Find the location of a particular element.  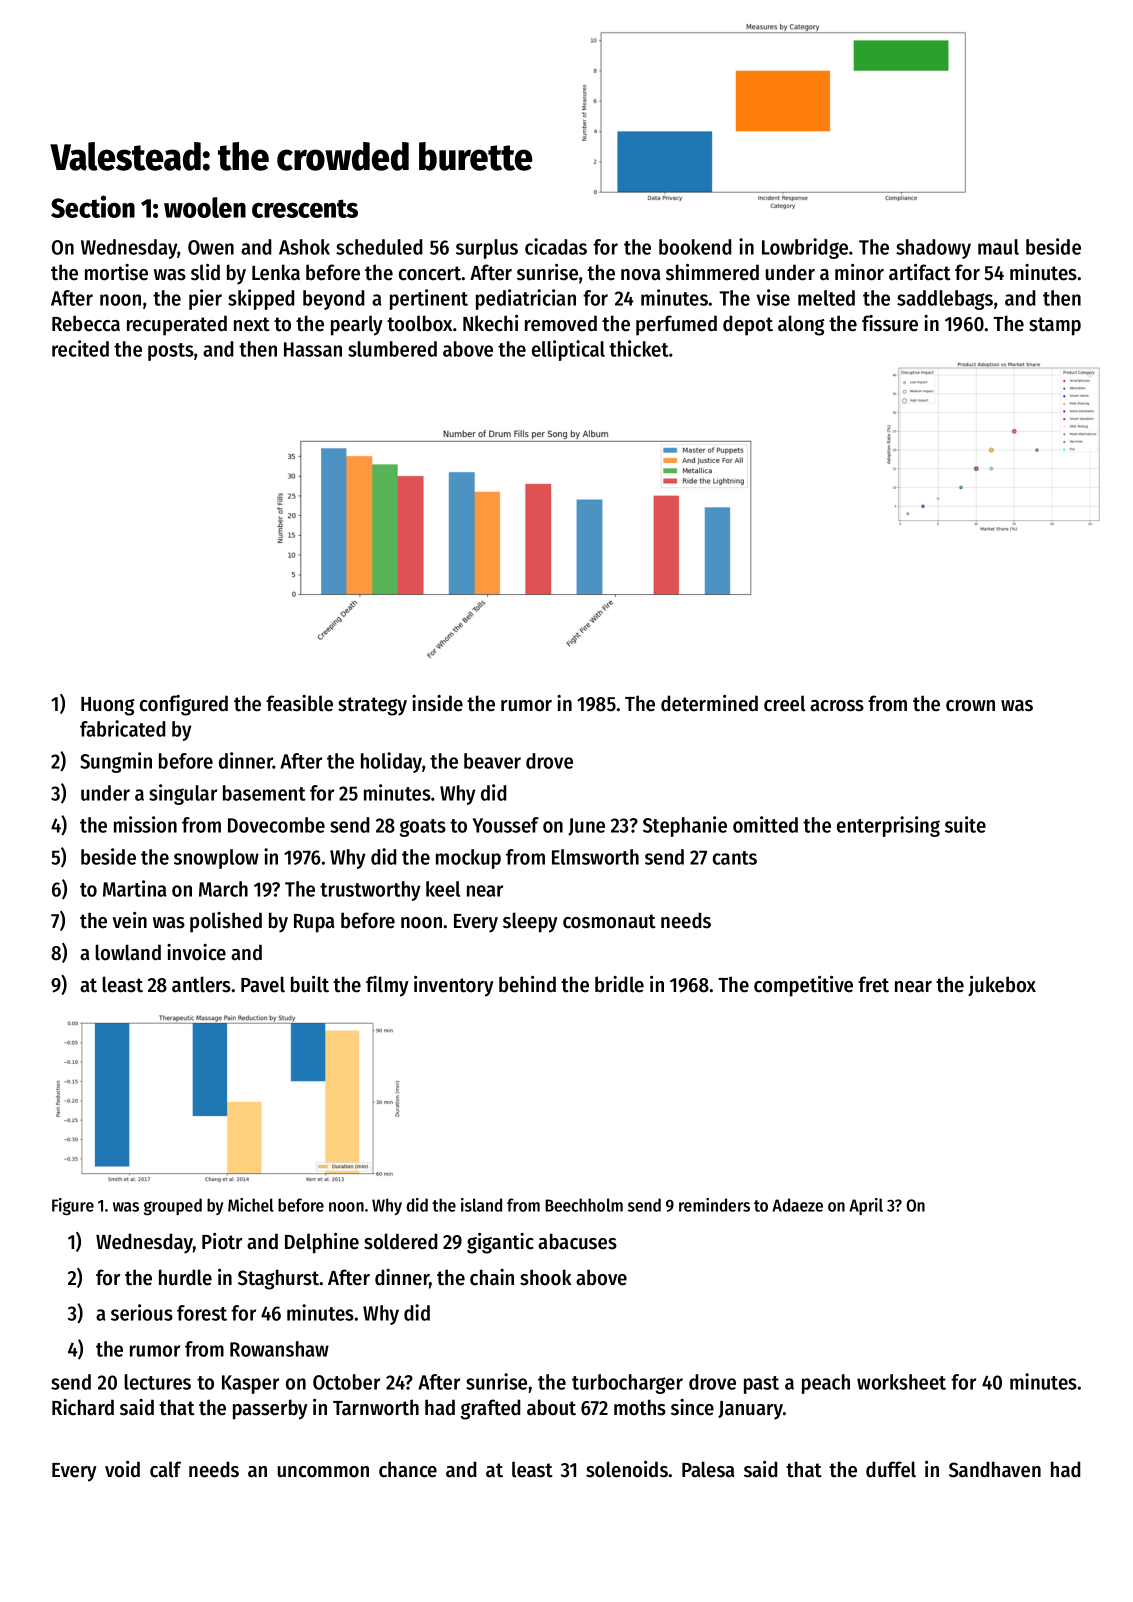

maul is located at coordinates (998, 247).
